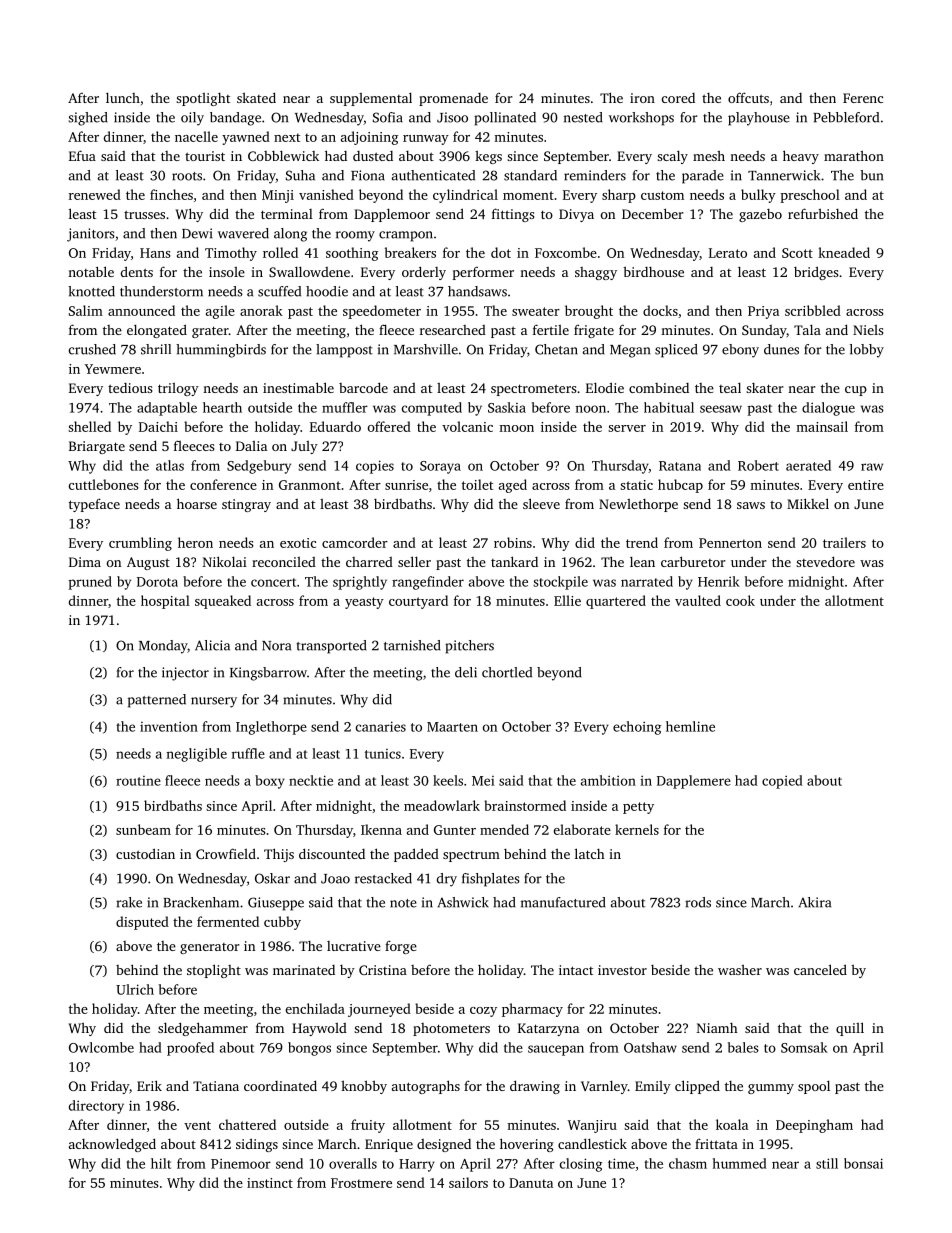 This document has width=952, height=1233. Describe the element at coordinates (637, 829) in the document. I see `kernels` at that location.
